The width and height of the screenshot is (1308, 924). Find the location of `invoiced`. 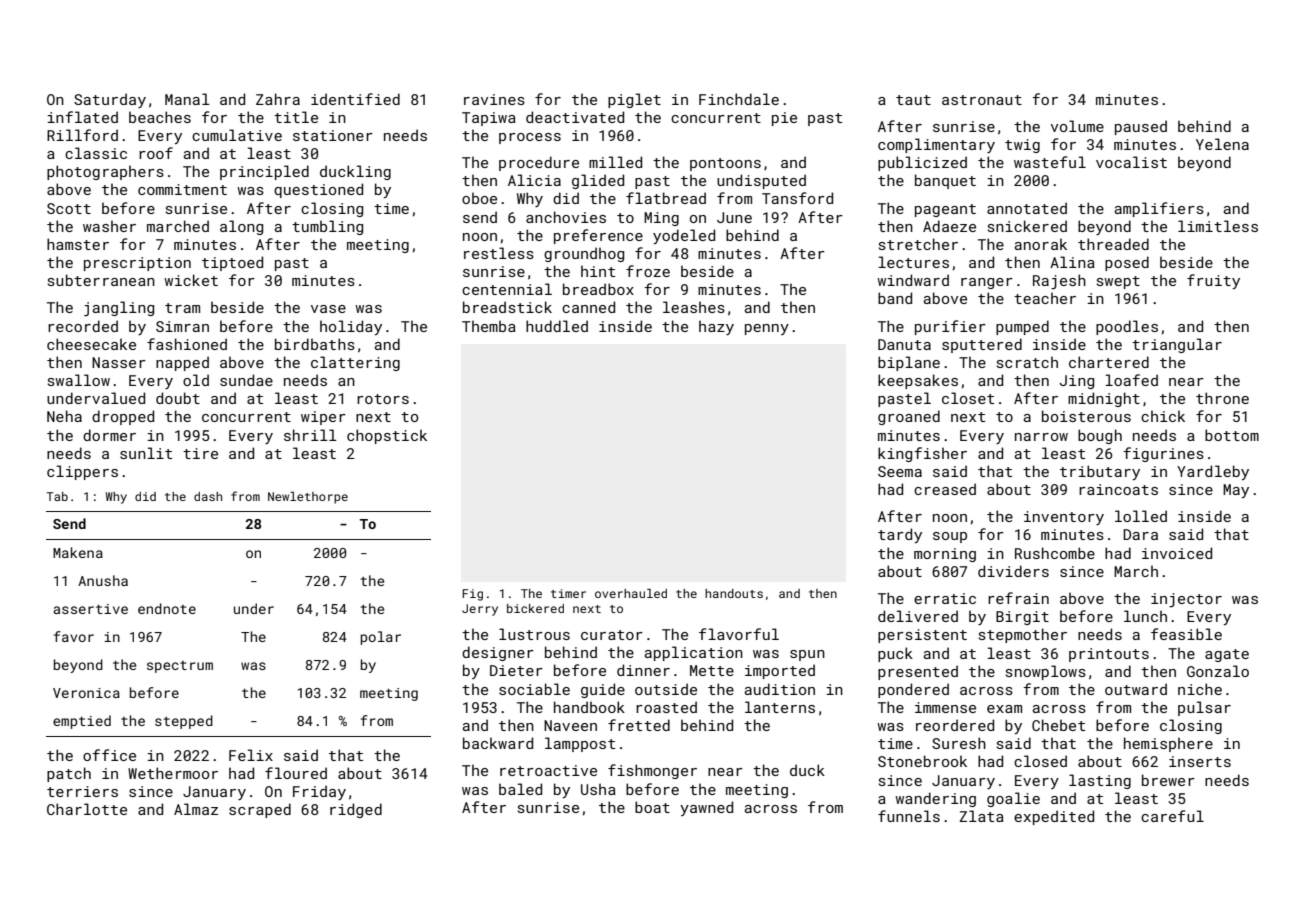

invoiced is located at coordinates (1177, 553).
